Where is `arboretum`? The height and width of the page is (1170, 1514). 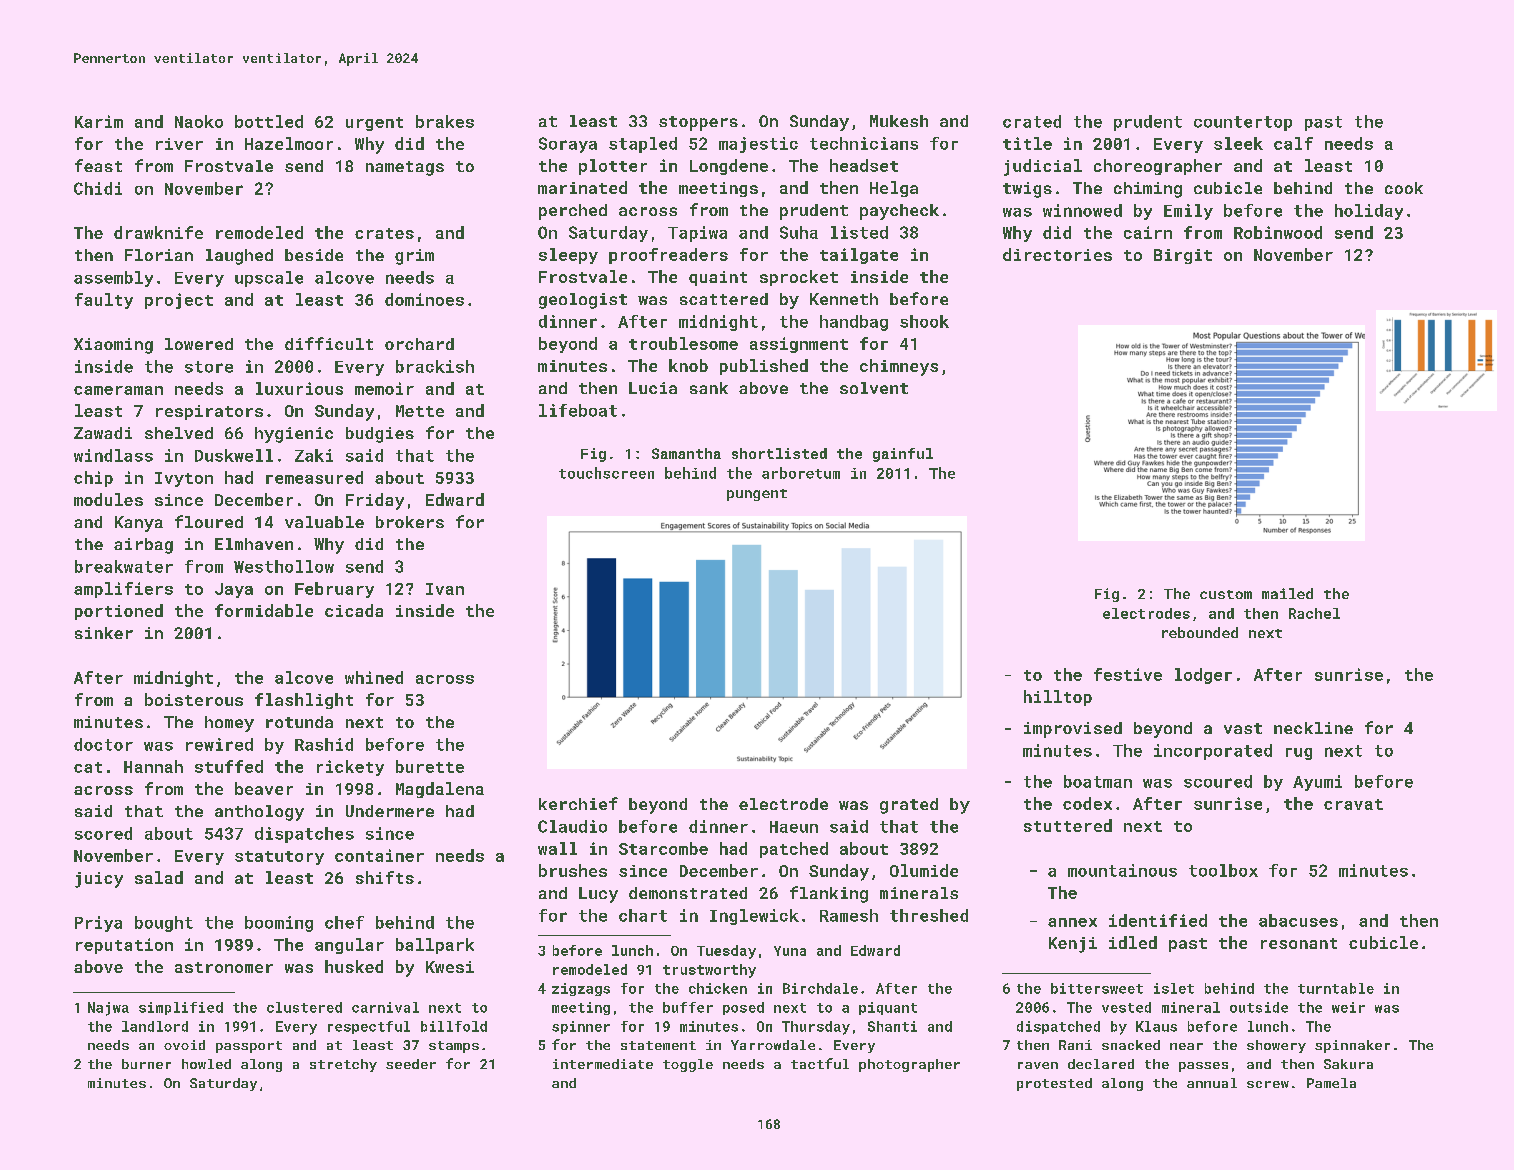
arboretum is located at coordinates (801, 473).
